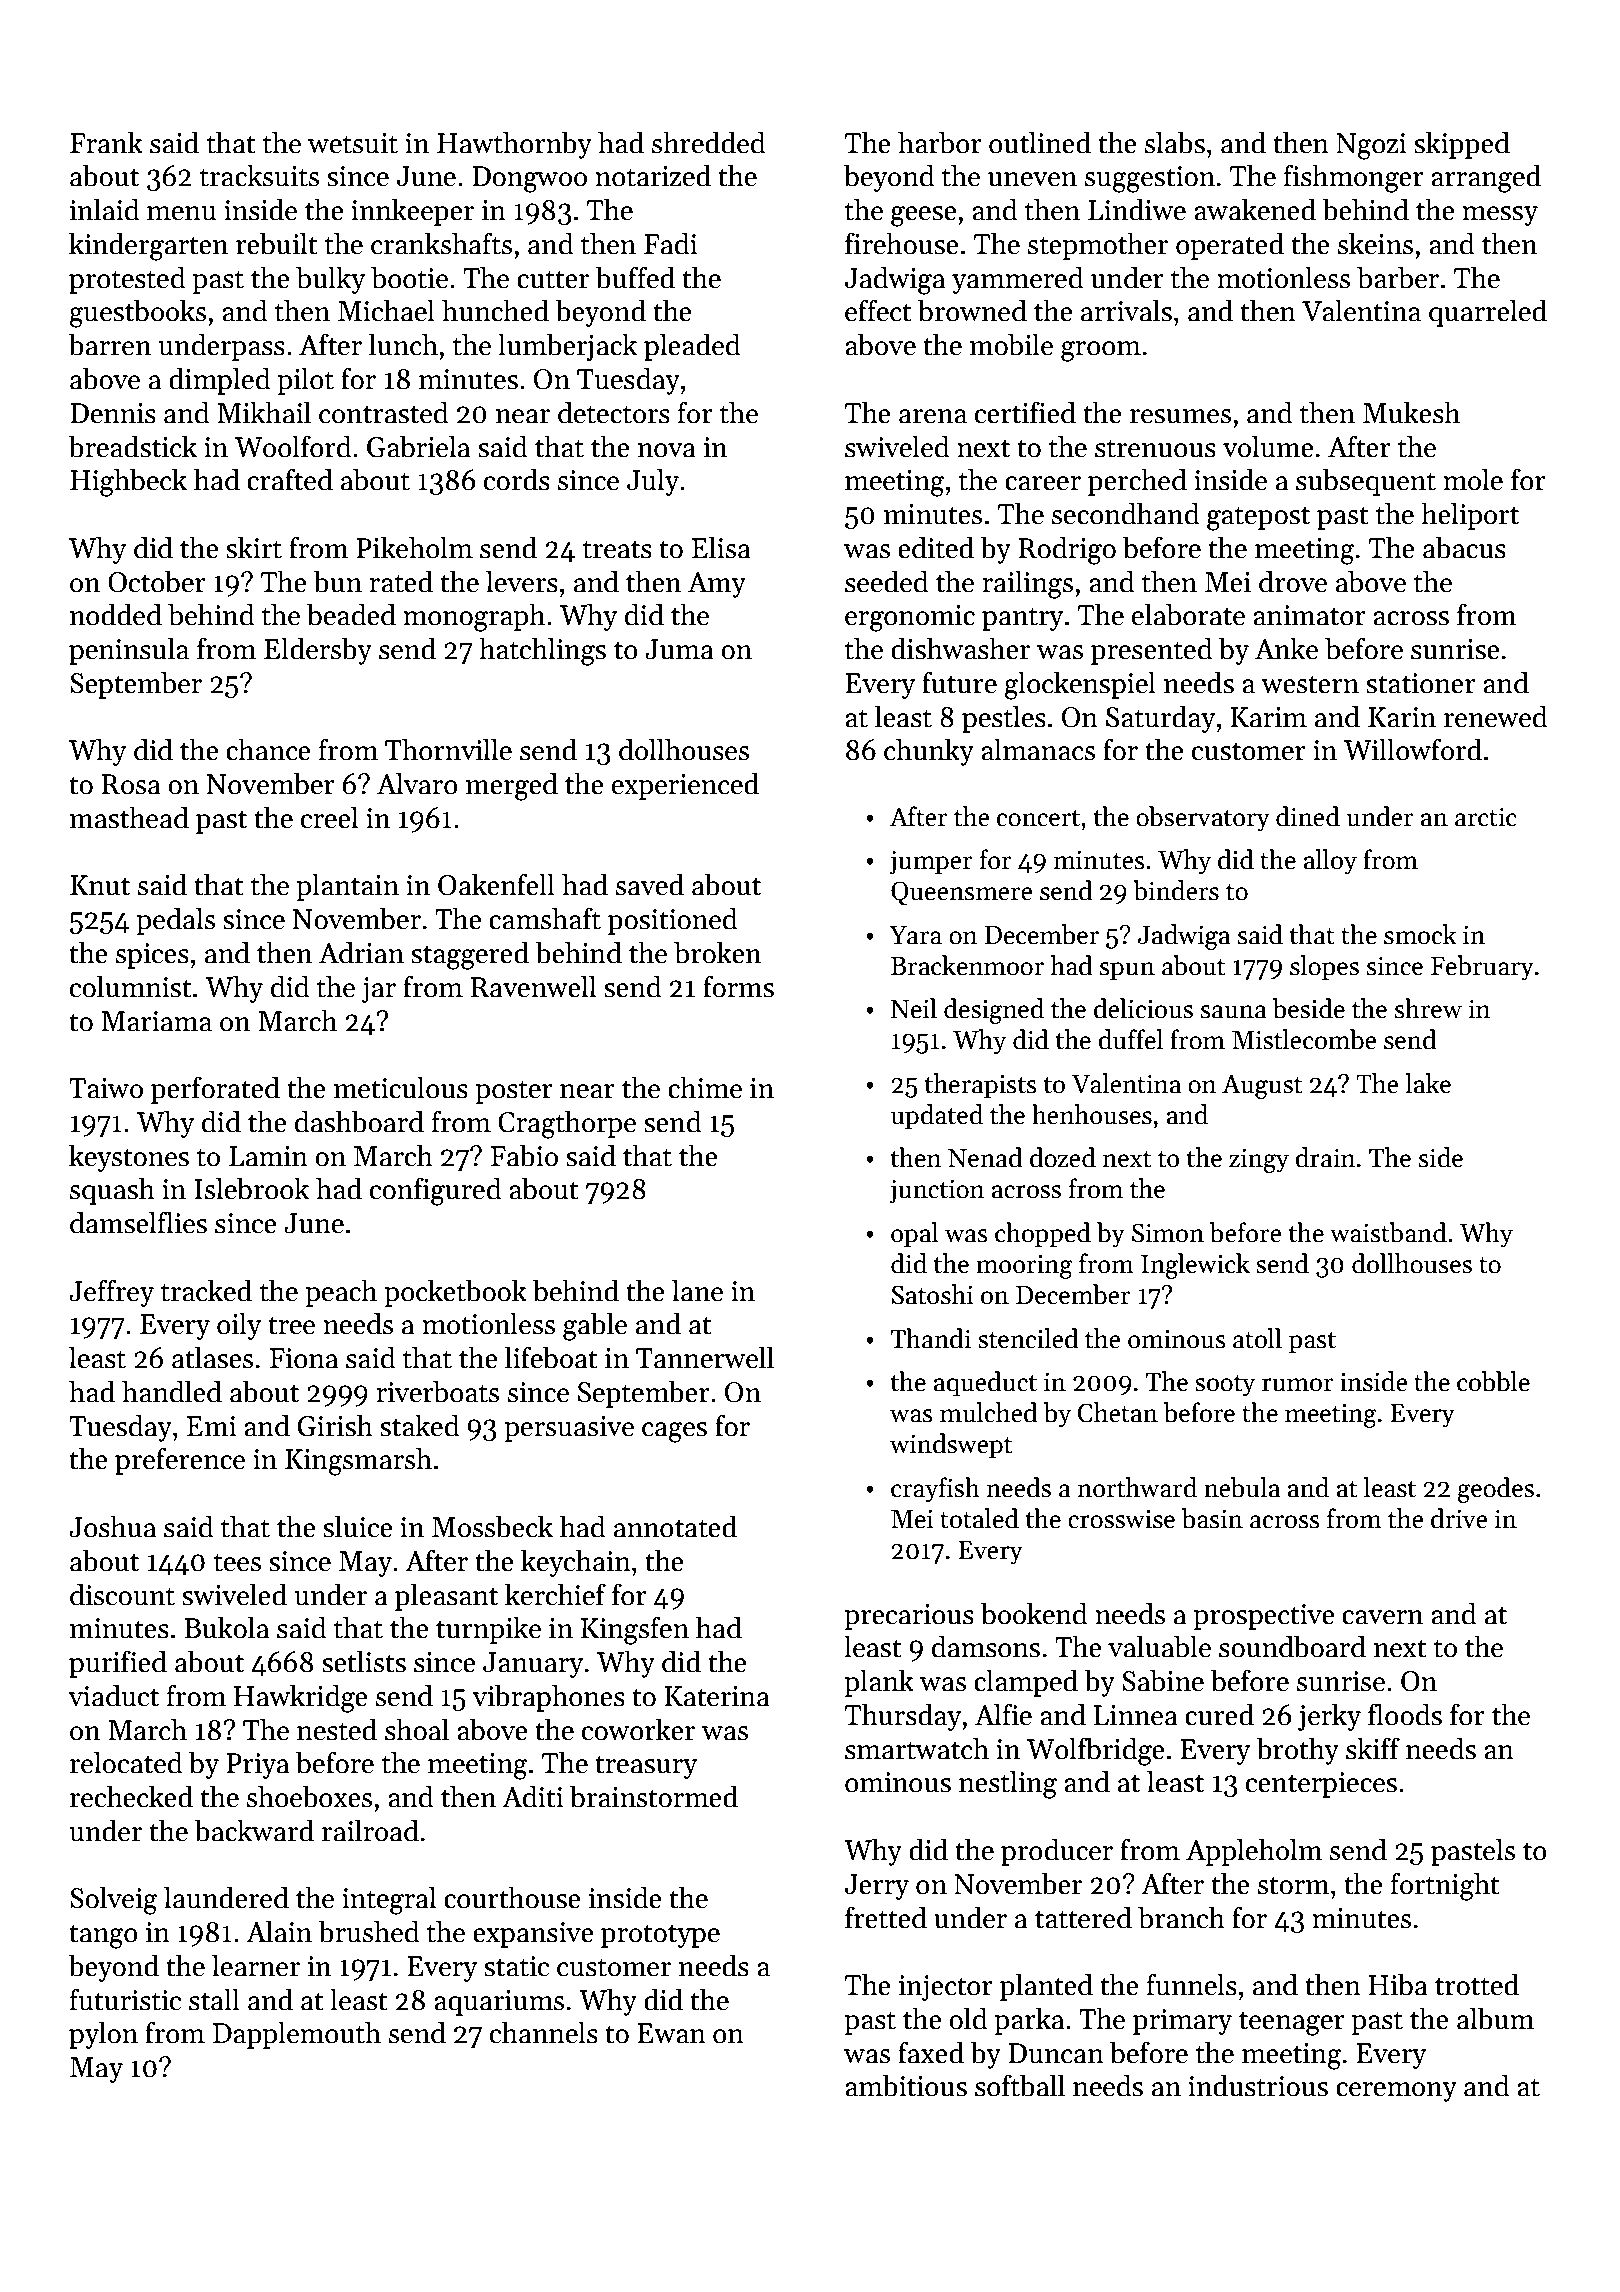 The height and width of the screenshot is (2292, 1620). What do you see at coordinates (1470, 516) in the screenshot?
I see `heliport` at bounding box center [1470, 516].
